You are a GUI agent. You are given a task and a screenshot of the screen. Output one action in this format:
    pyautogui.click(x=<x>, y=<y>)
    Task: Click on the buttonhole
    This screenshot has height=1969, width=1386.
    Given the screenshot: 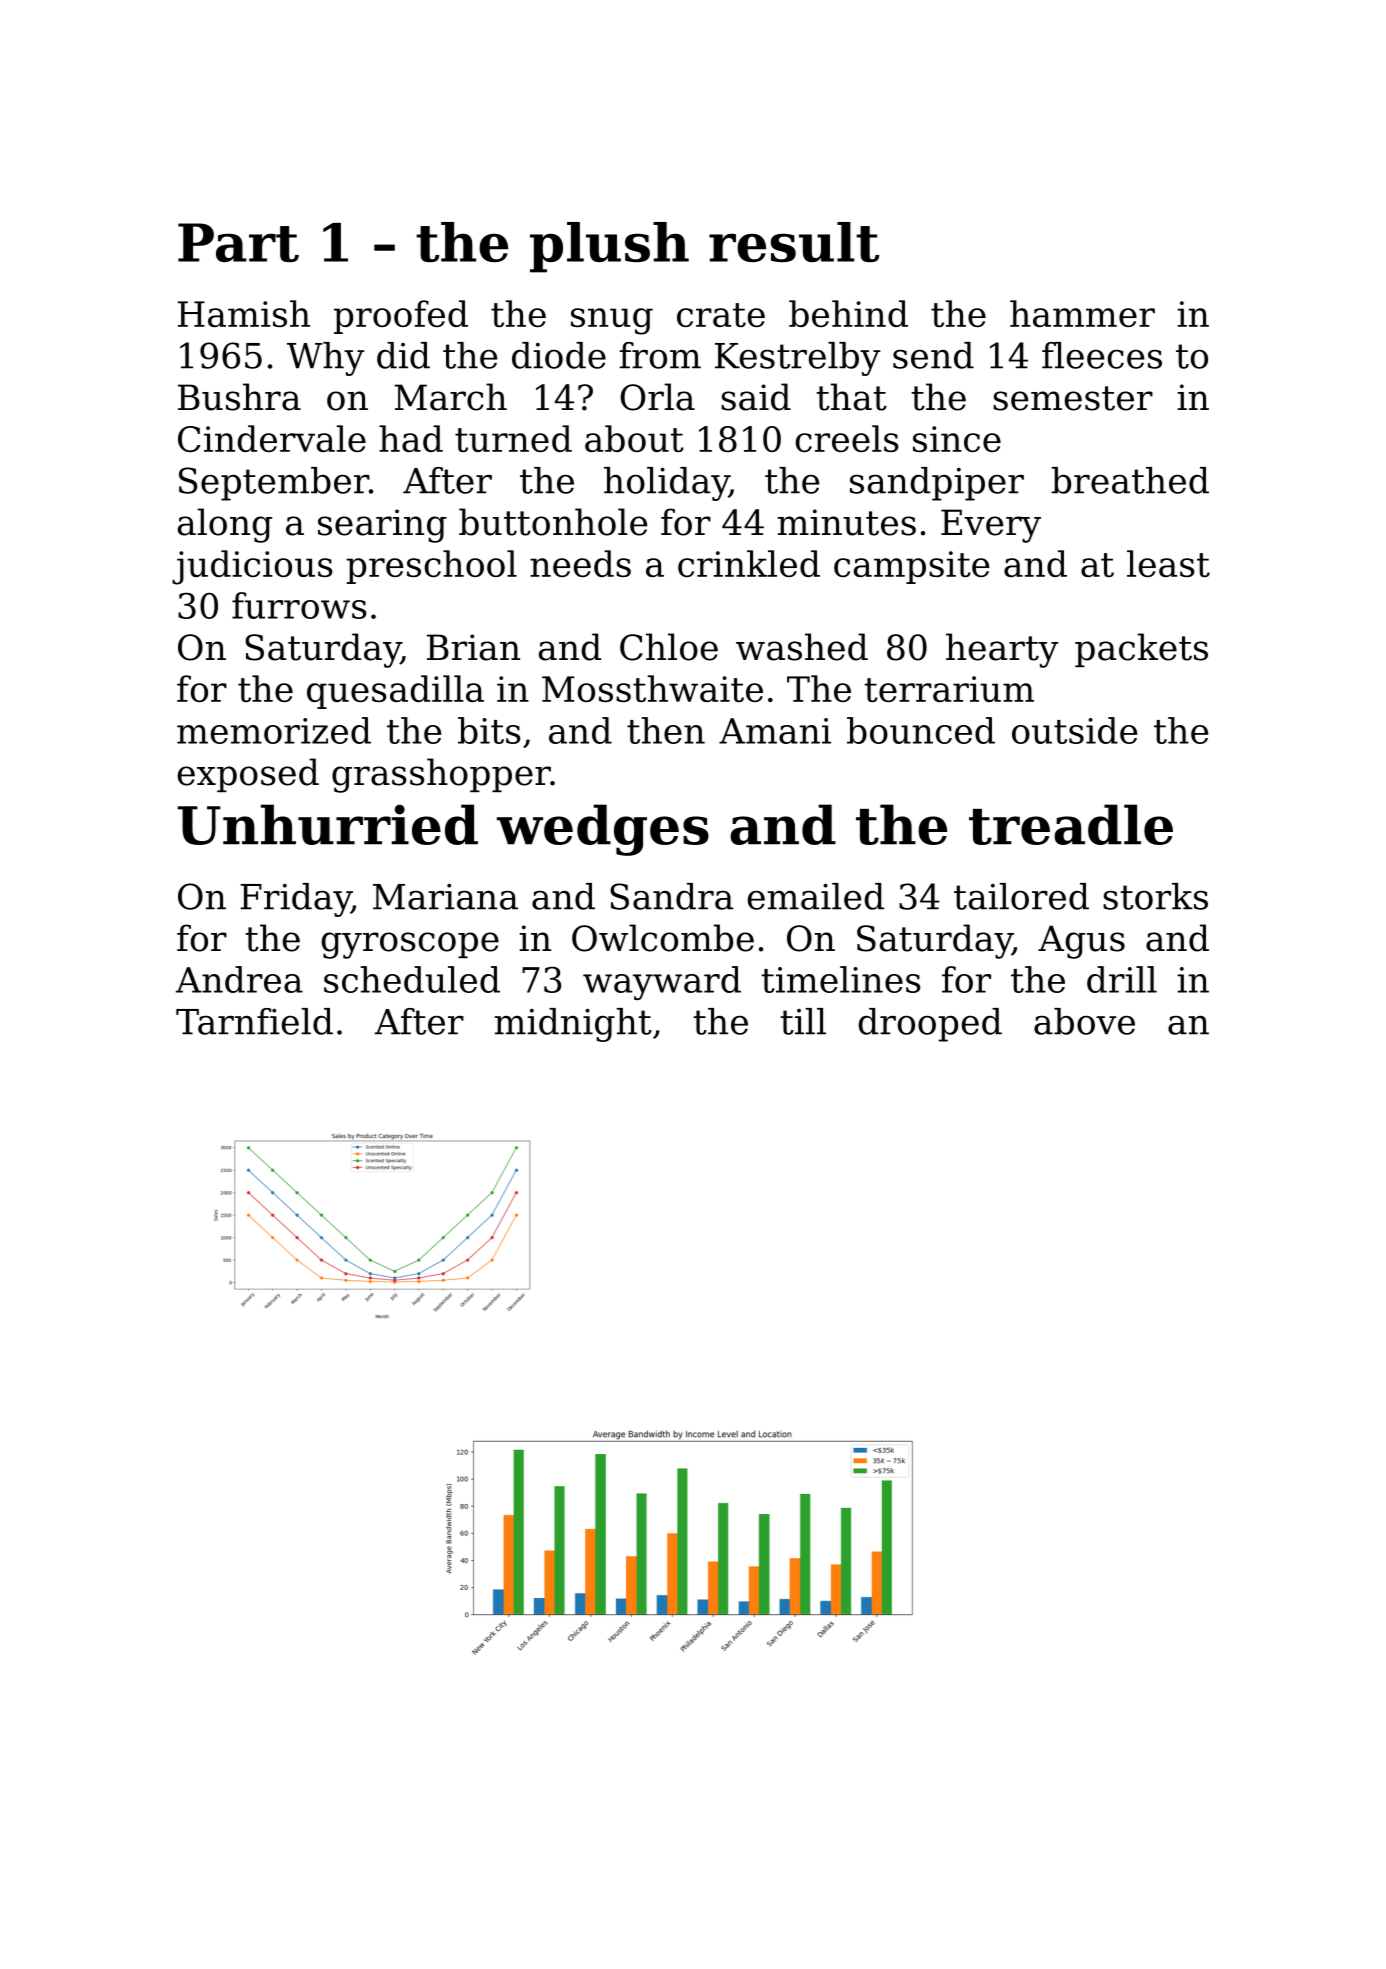 What is the action you would take?
    pyautogui.click(x=553, y=522)
